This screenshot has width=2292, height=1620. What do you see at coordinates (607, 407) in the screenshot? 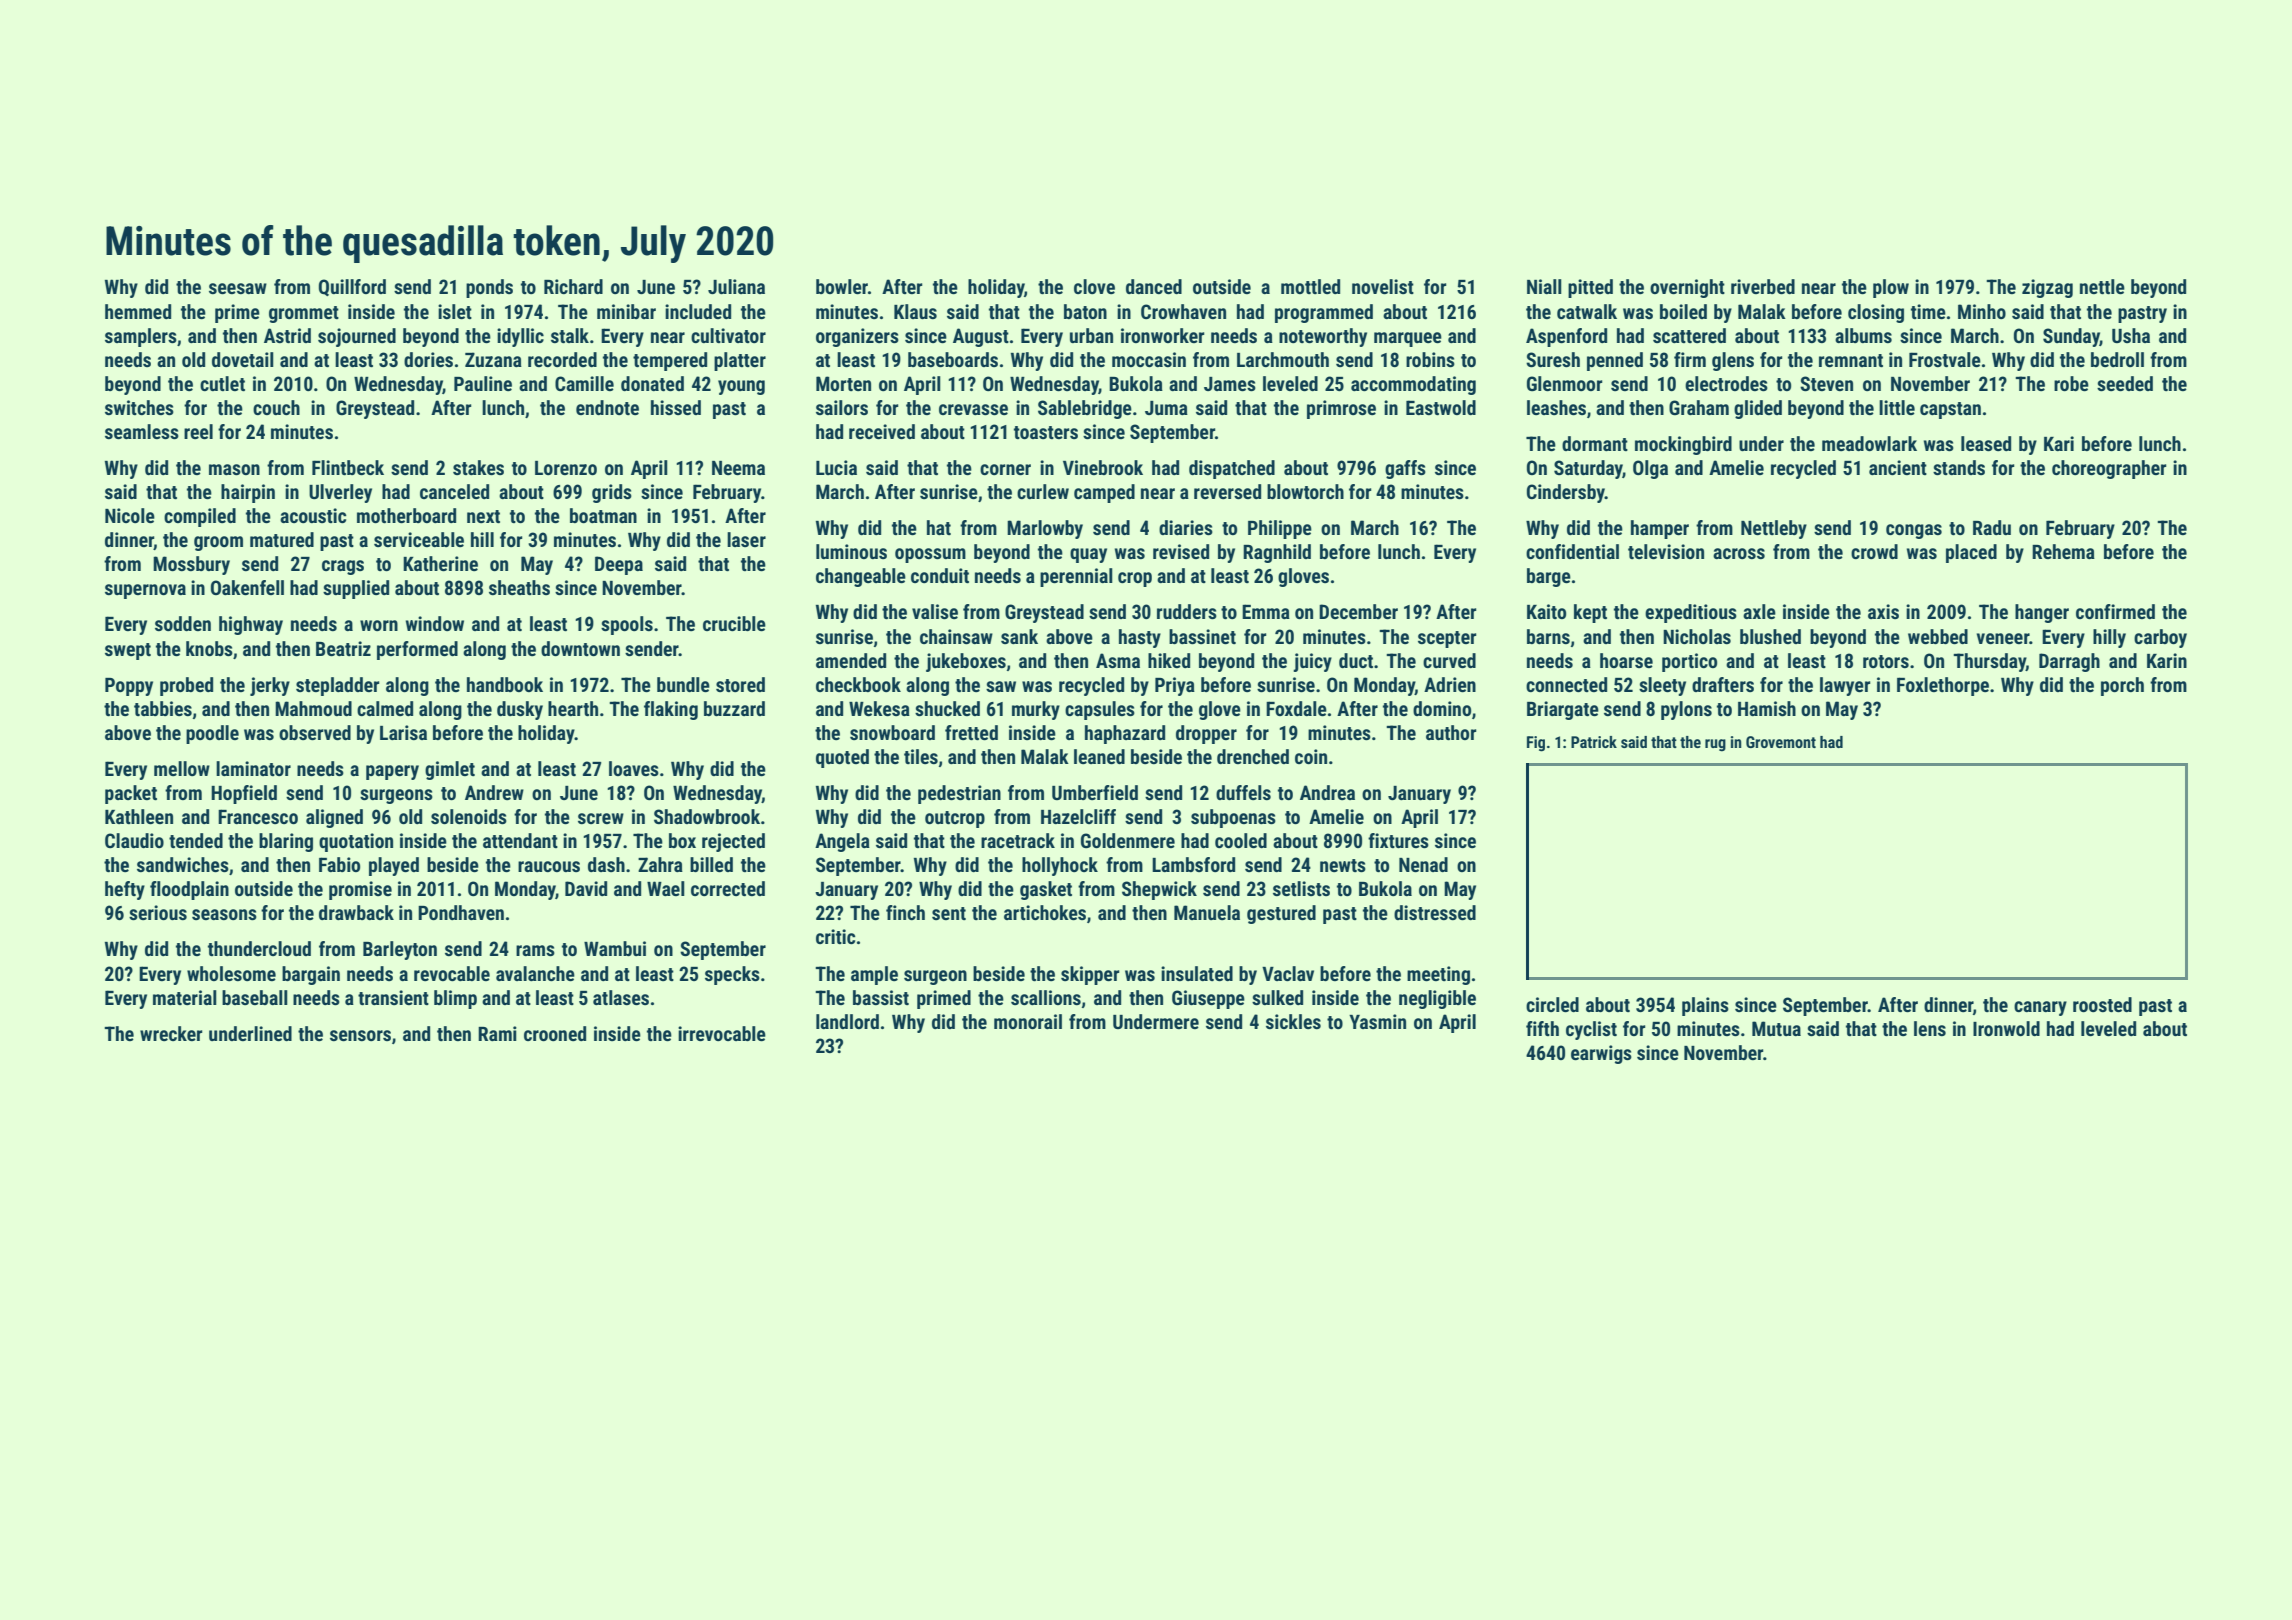
I see `endnote` at bounding box center [607, 407].
